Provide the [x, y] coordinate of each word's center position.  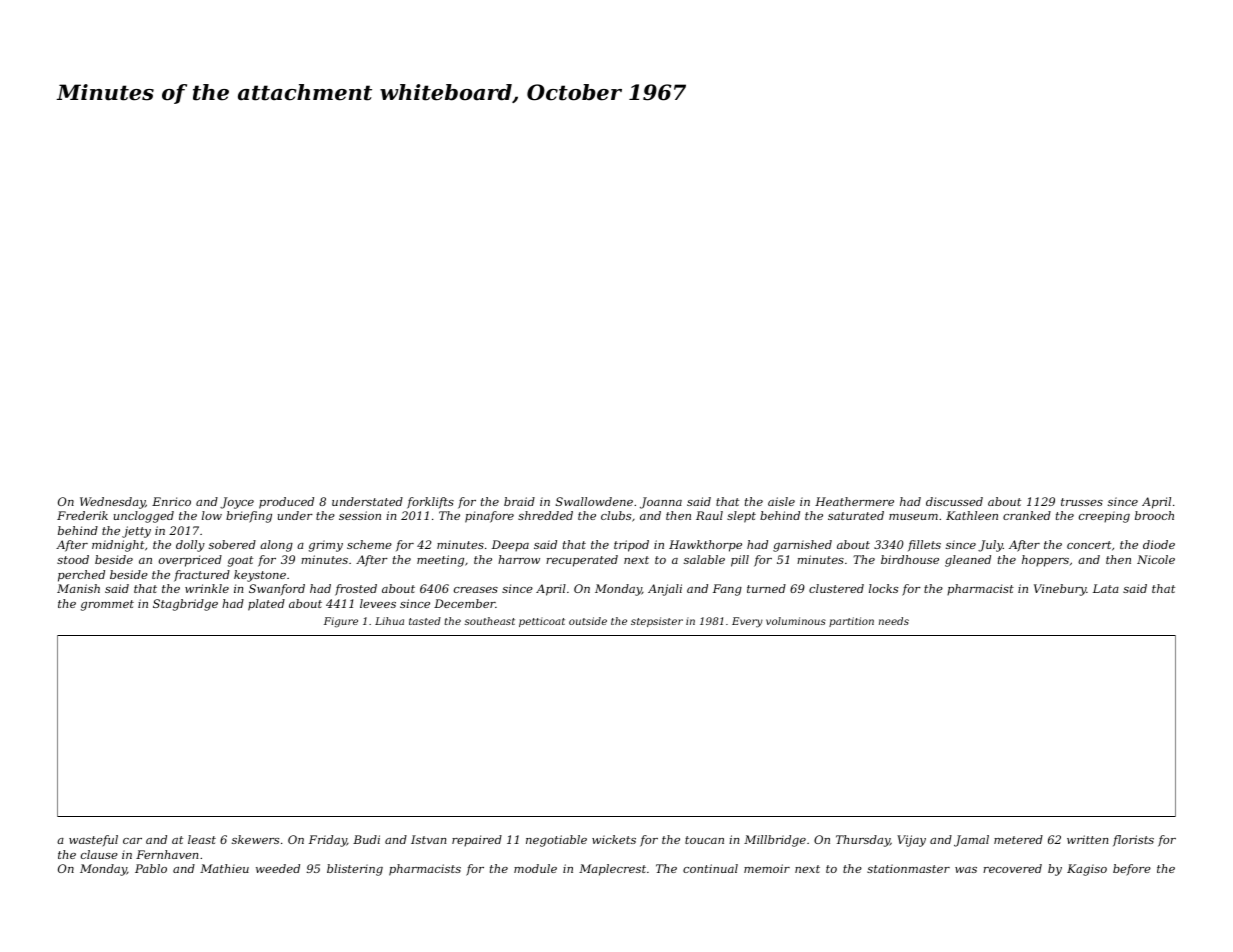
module [535, 868]
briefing [249, 517]
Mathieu [224, 868]
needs [894, 621]
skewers [255, 839]
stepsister [657, 622]
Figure [341, 622]
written [1087, 839]
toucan [704, 840]
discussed [954, 501]
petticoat [542, 622]
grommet [107, 605]
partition [851, 622]
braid [519, 501]
